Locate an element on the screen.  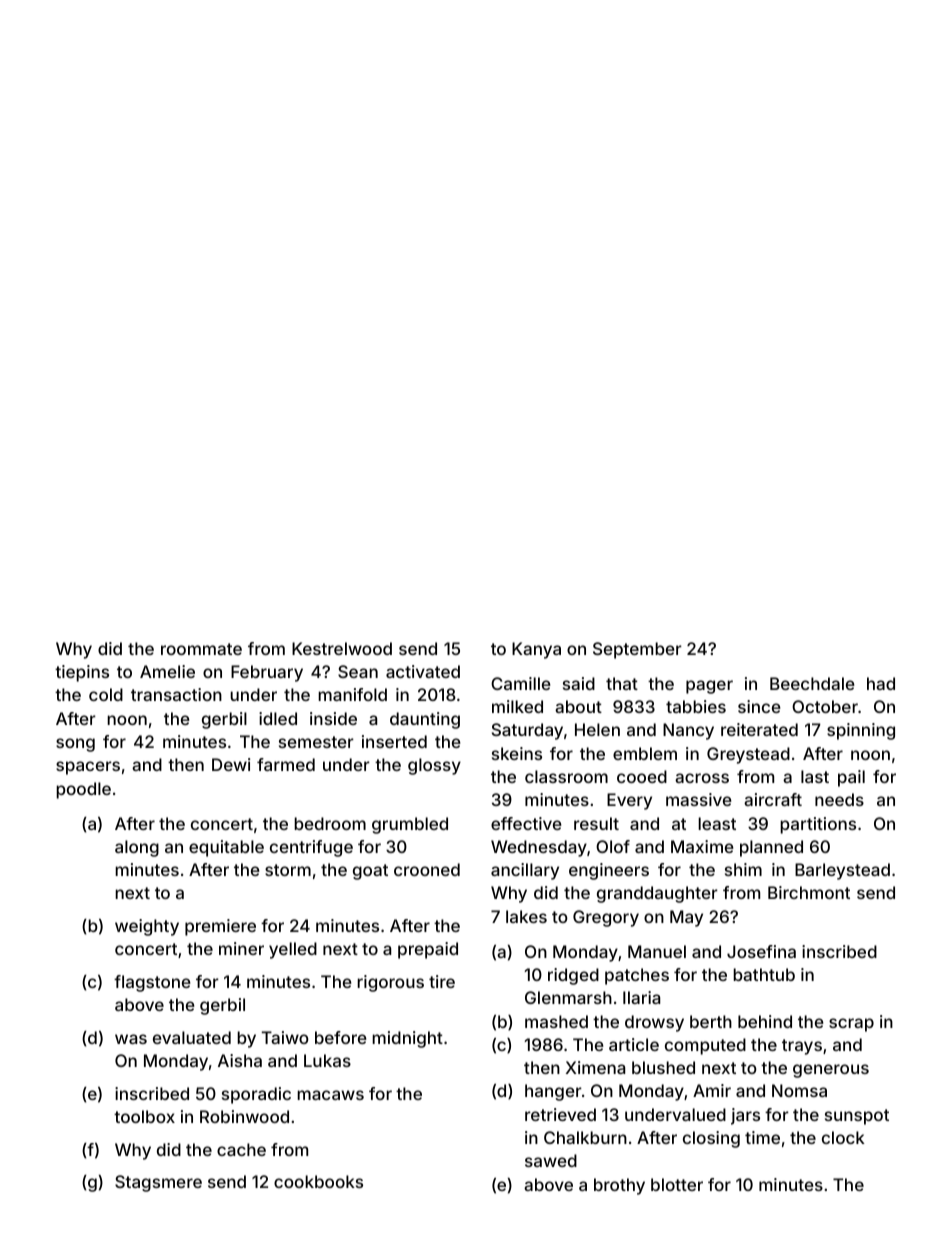
reiterated is located at coordinates (759, 729).
